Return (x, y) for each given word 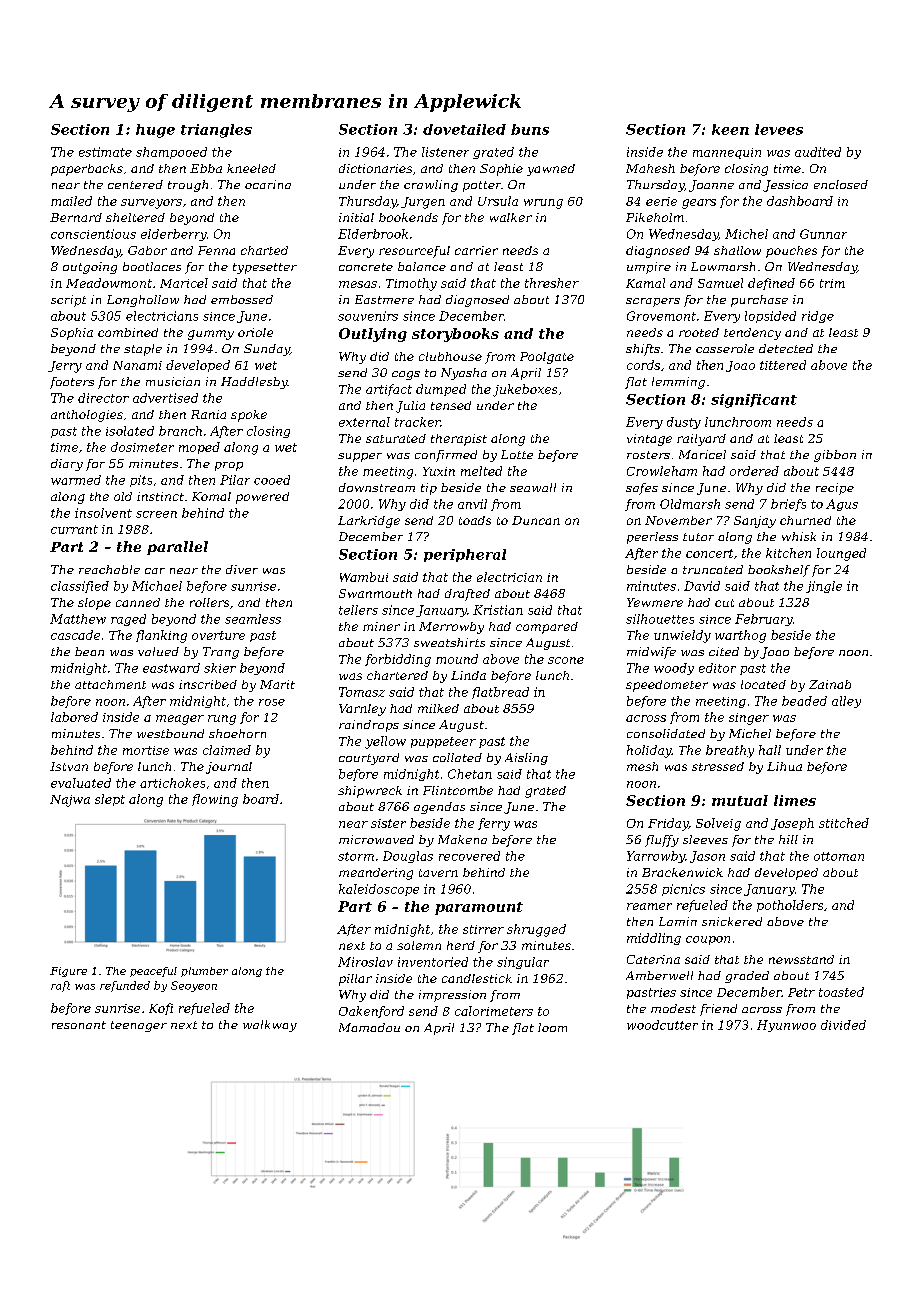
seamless (253, 619)
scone (566, 660)
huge (155, 131)
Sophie (501, 170)
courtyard (369, 759)
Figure (68, 972)
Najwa (70, 801)
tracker (417, 422)
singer (749, 719)
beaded (804, 701)
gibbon (835, 456)
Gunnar (823, 234)
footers (72, 383)
